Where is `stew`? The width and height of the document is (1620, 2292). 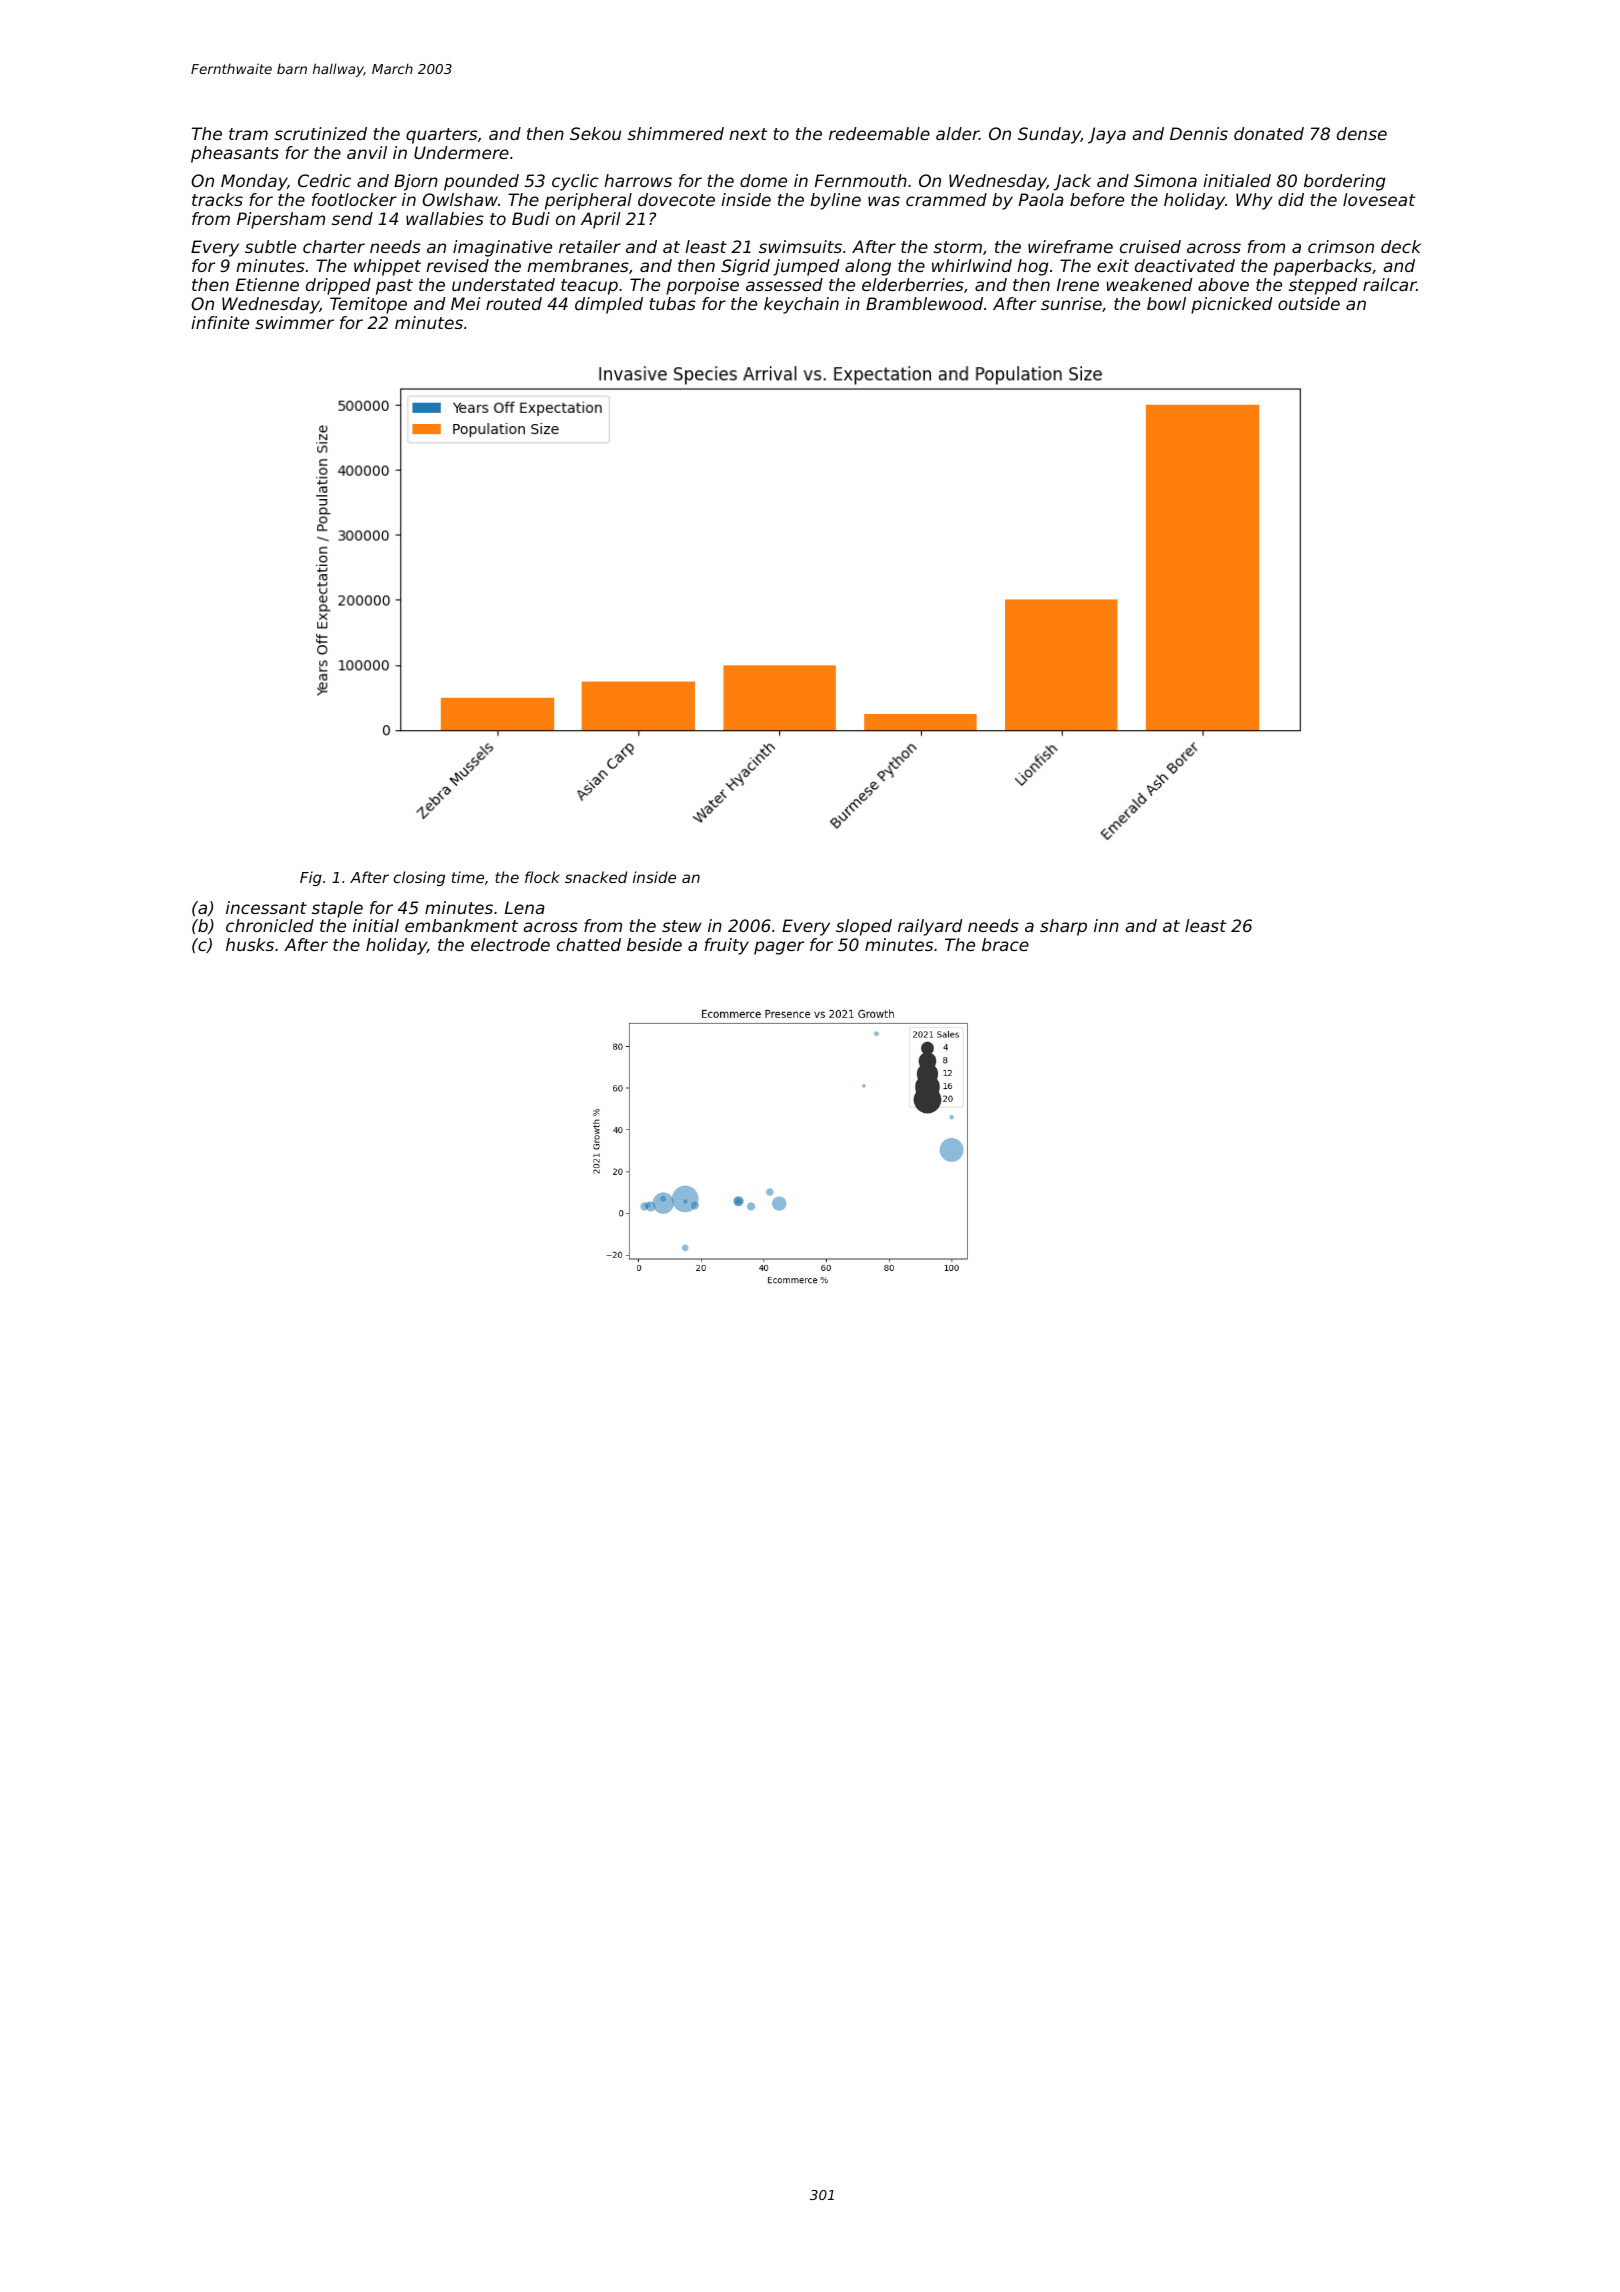
stew is located at coordinates (682, 926).
